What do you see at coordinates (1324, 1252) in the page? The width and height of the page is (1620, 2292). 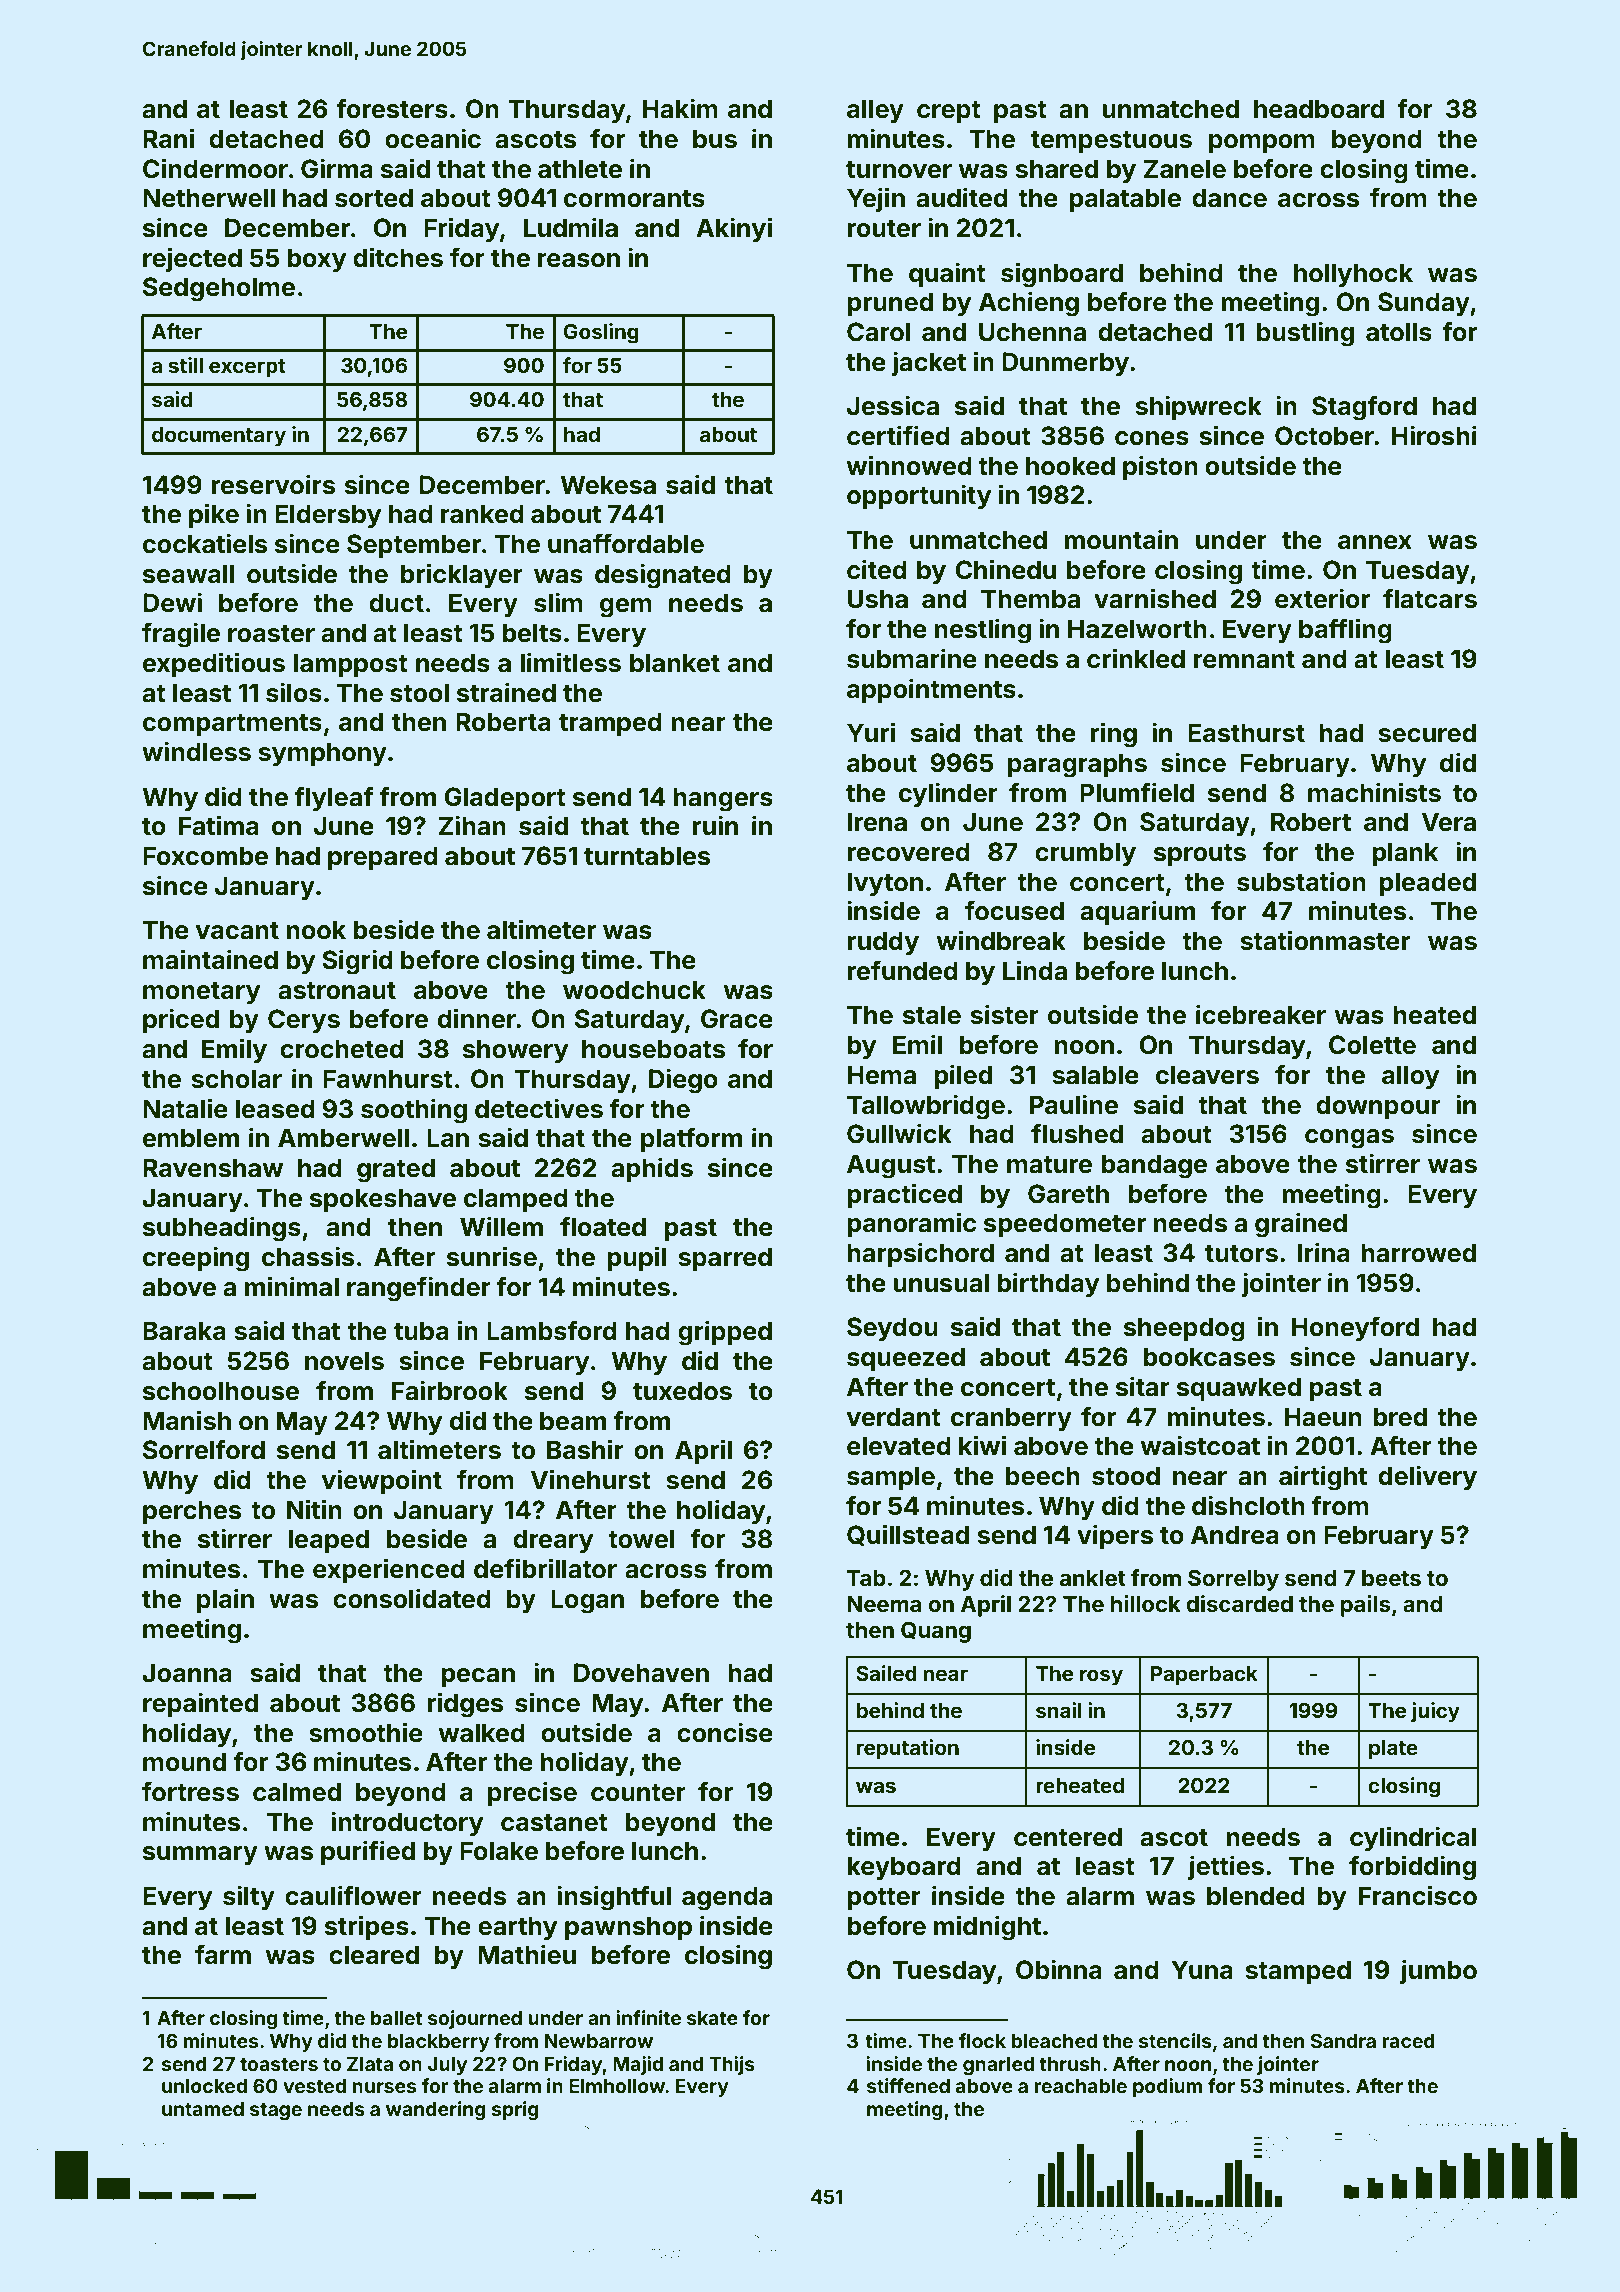 I see `Irina` at bounding box center [1324, 1252].
